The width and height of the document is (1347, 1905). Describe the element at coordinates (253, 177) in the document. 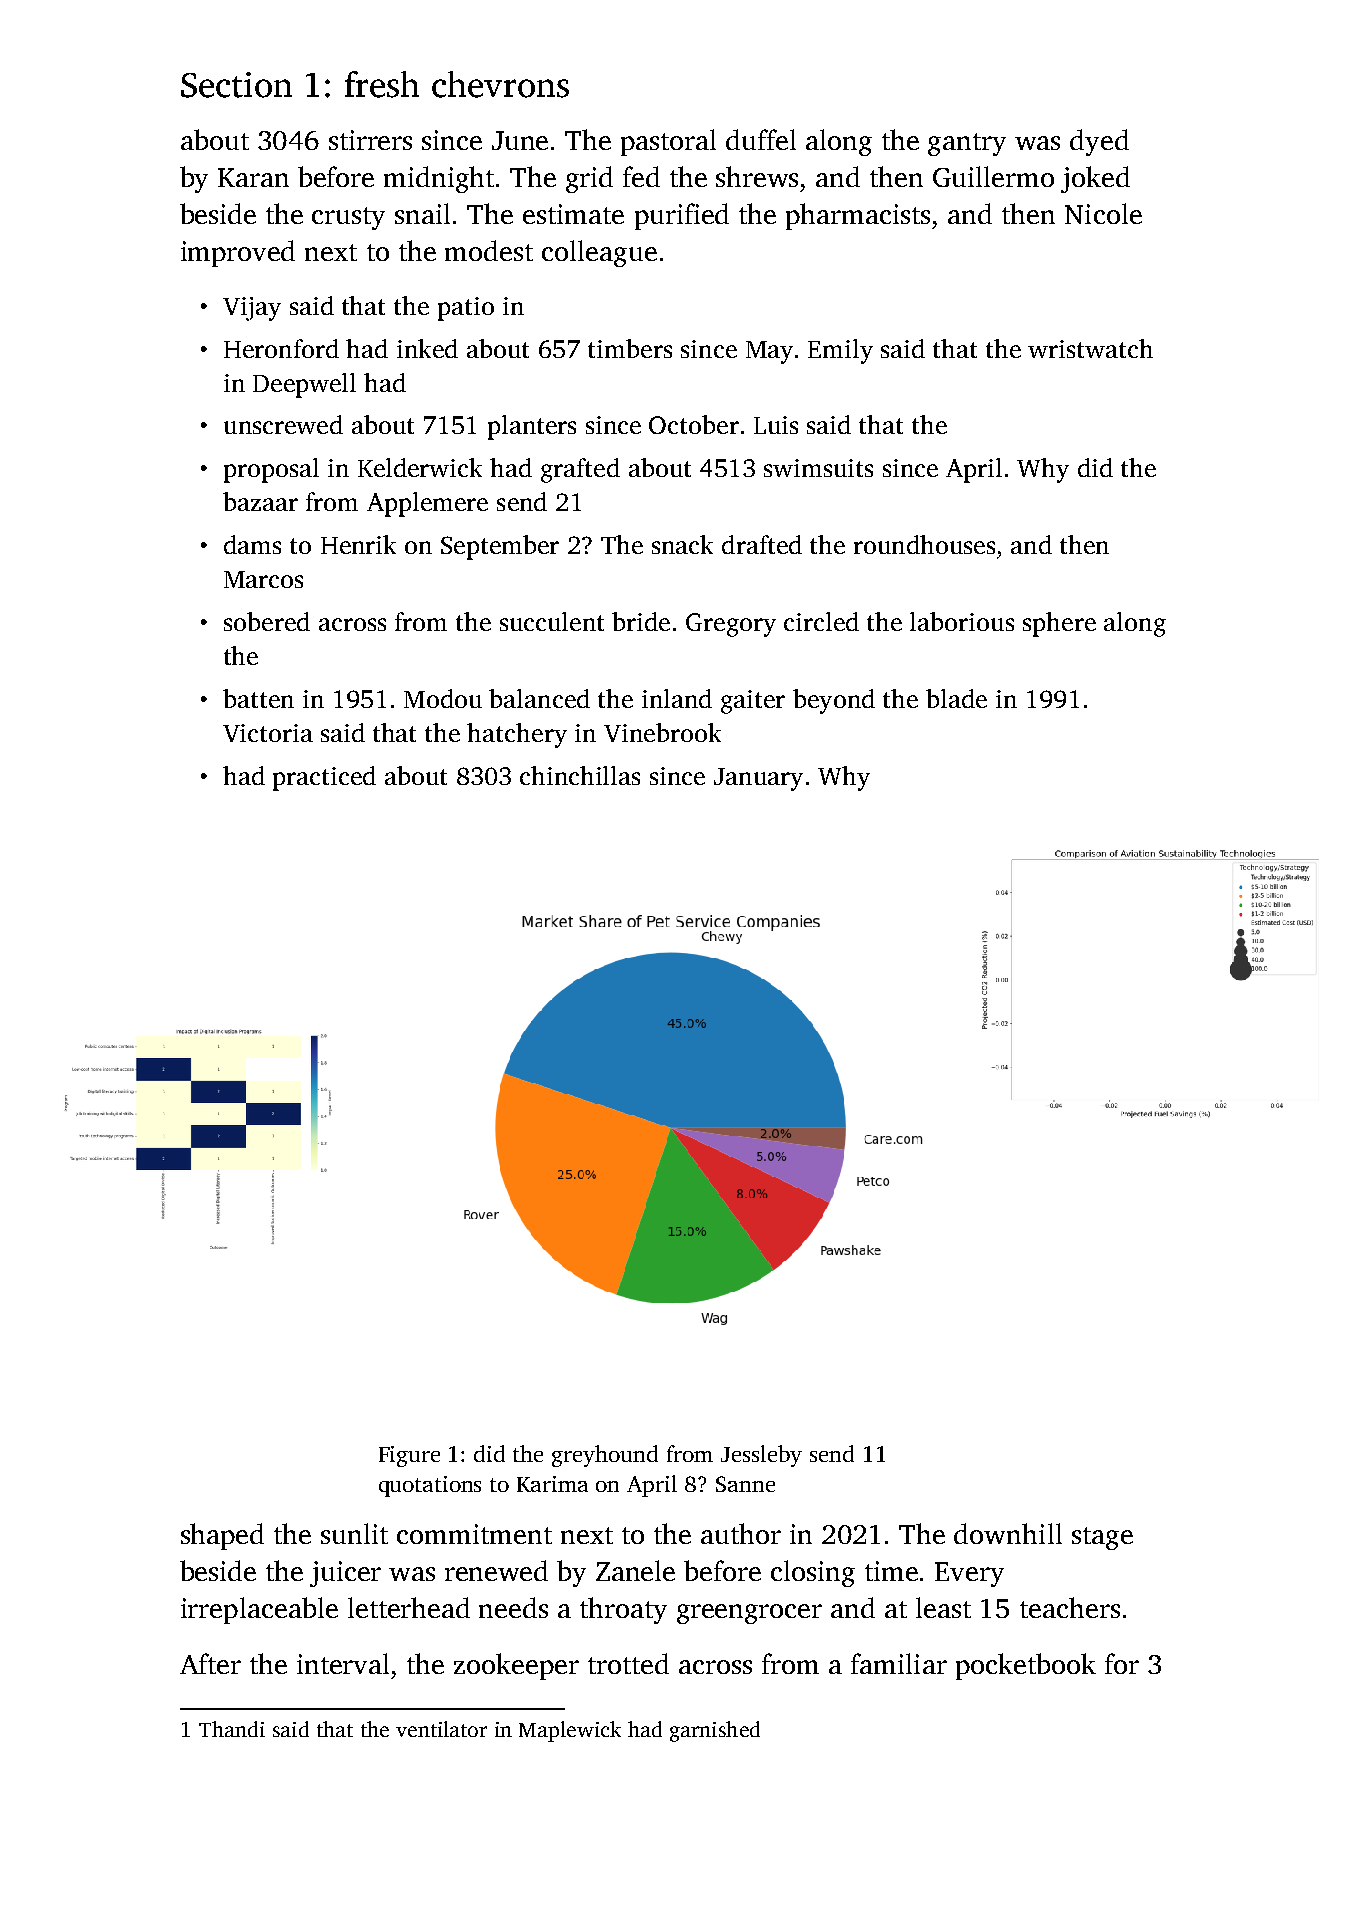

I see `Karan` at that location.
